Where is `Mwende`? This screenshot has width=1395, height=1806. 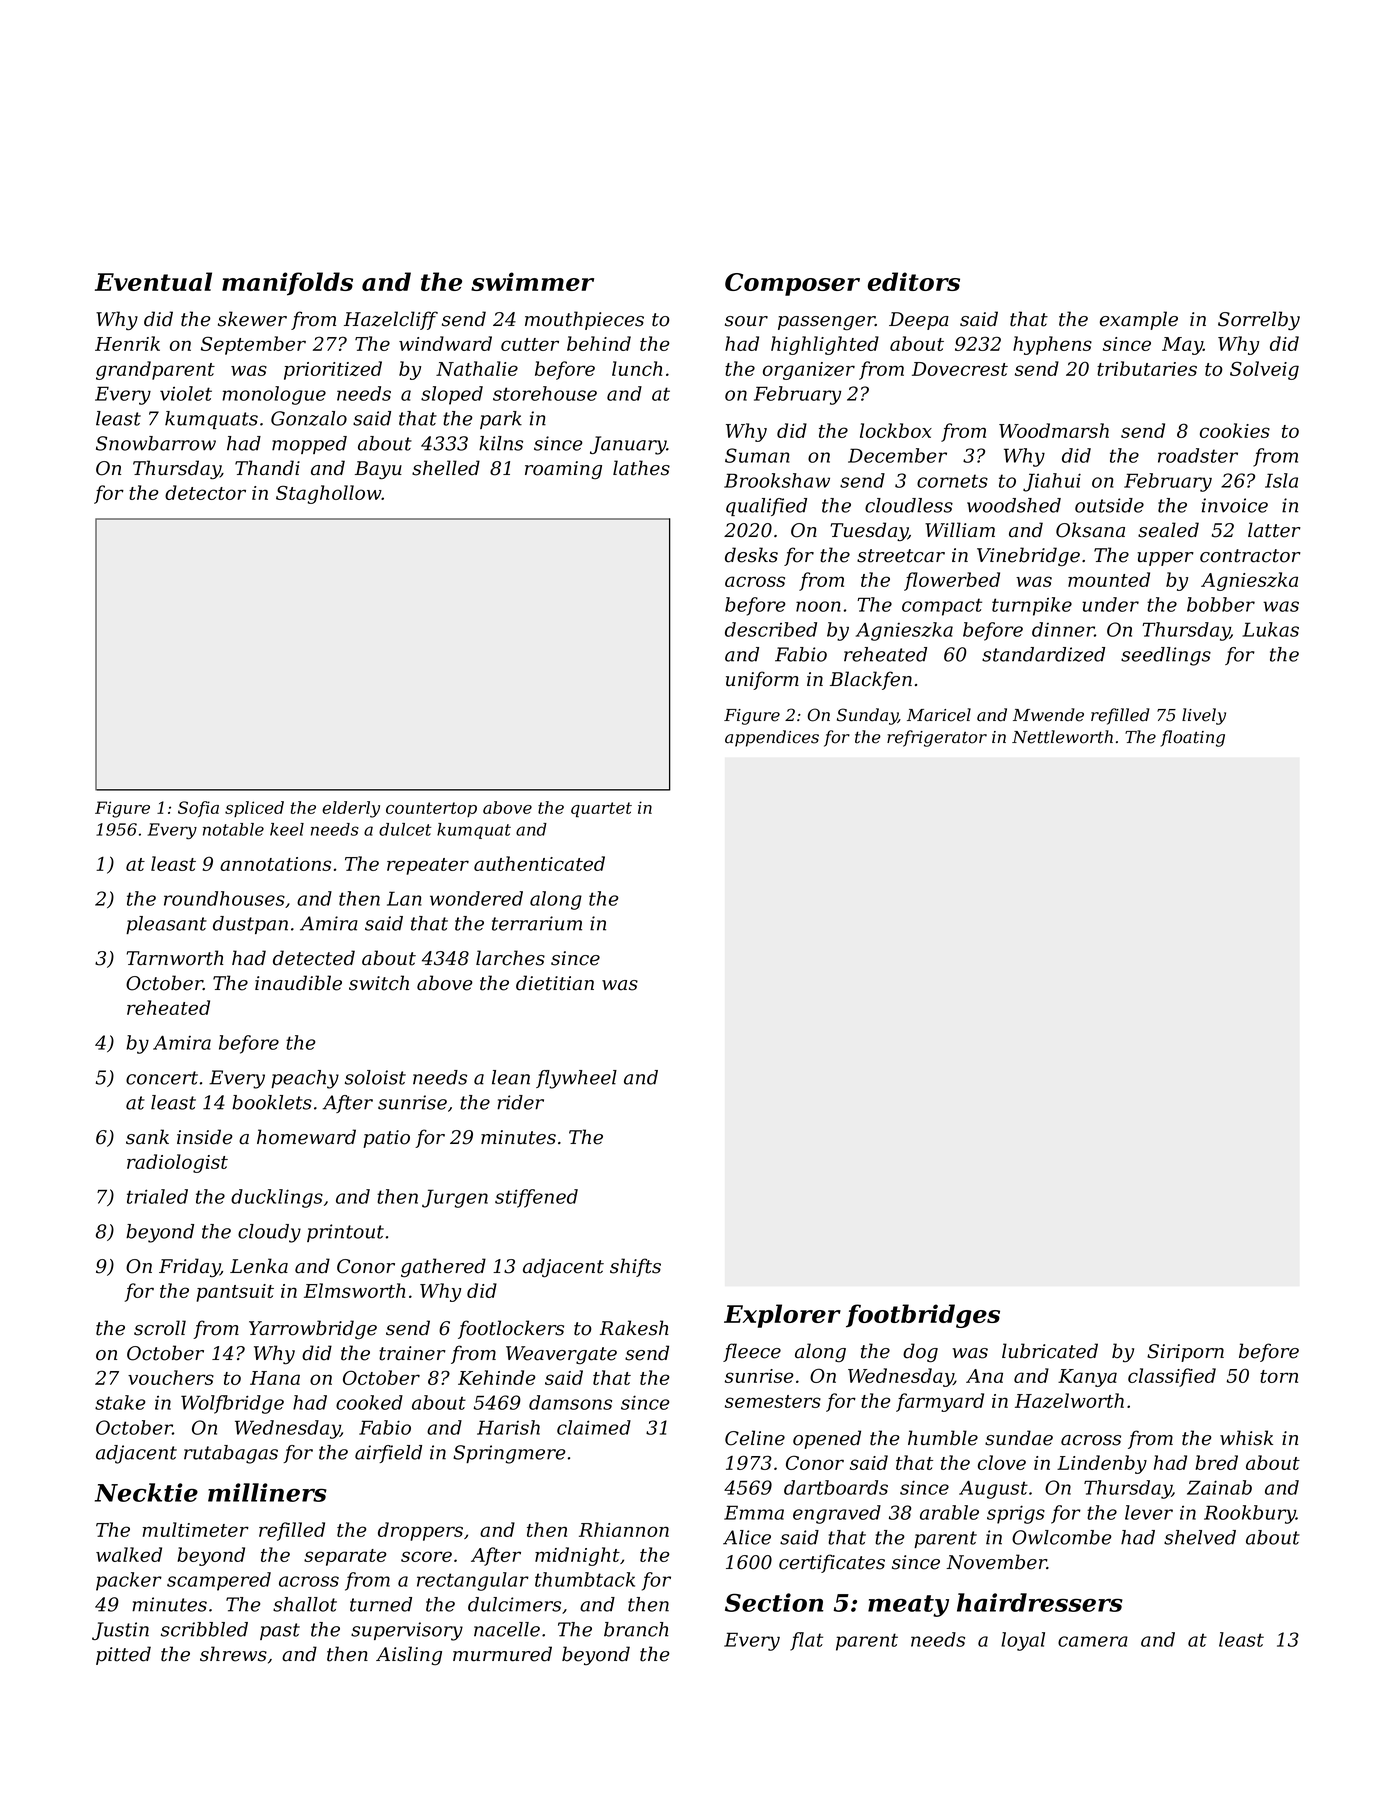 Mwende is located at coordinates (1048, 715).
